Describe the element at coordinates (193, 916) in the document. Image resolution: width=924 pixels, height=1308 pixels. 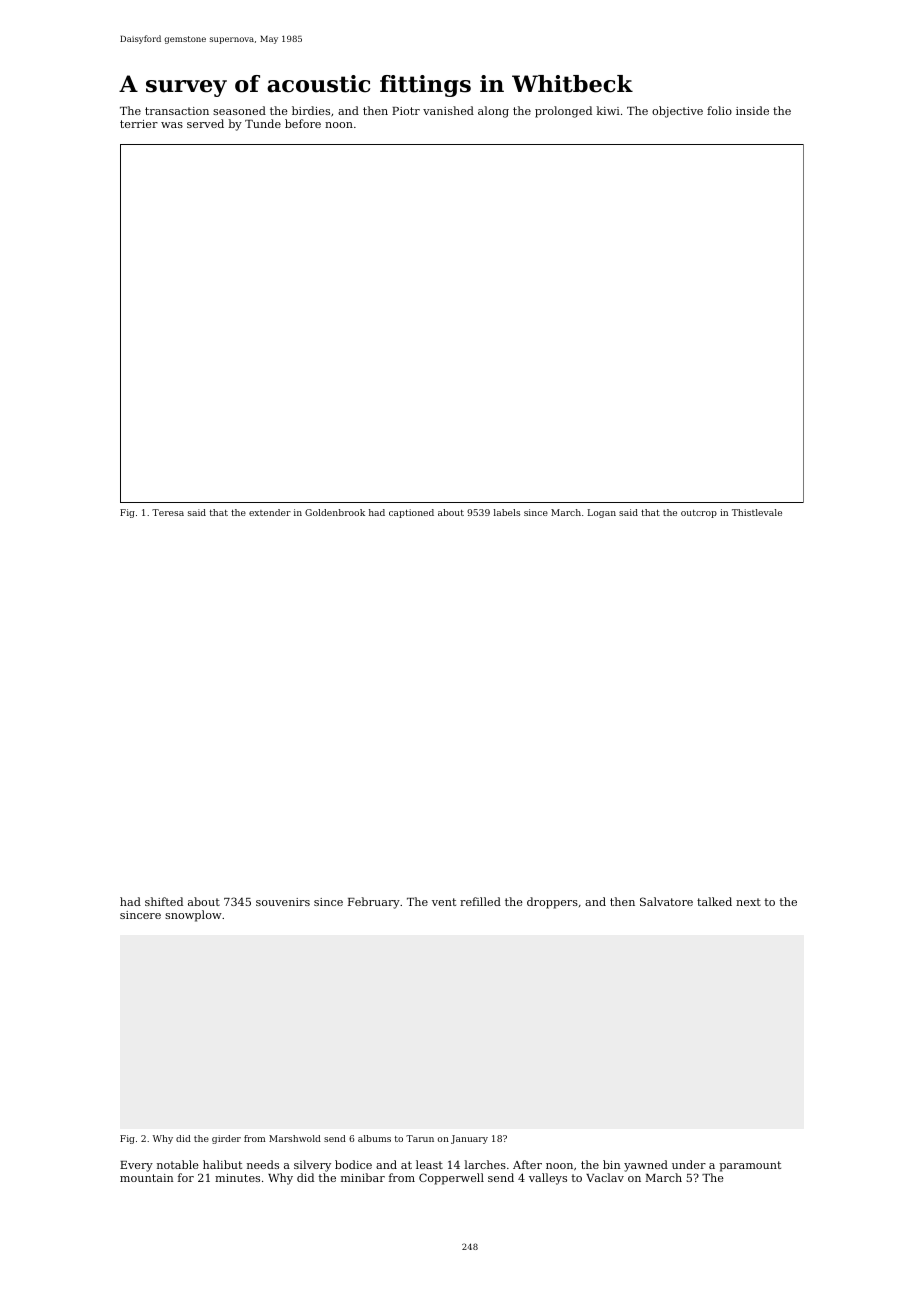
I see `snowplow` at that location.
